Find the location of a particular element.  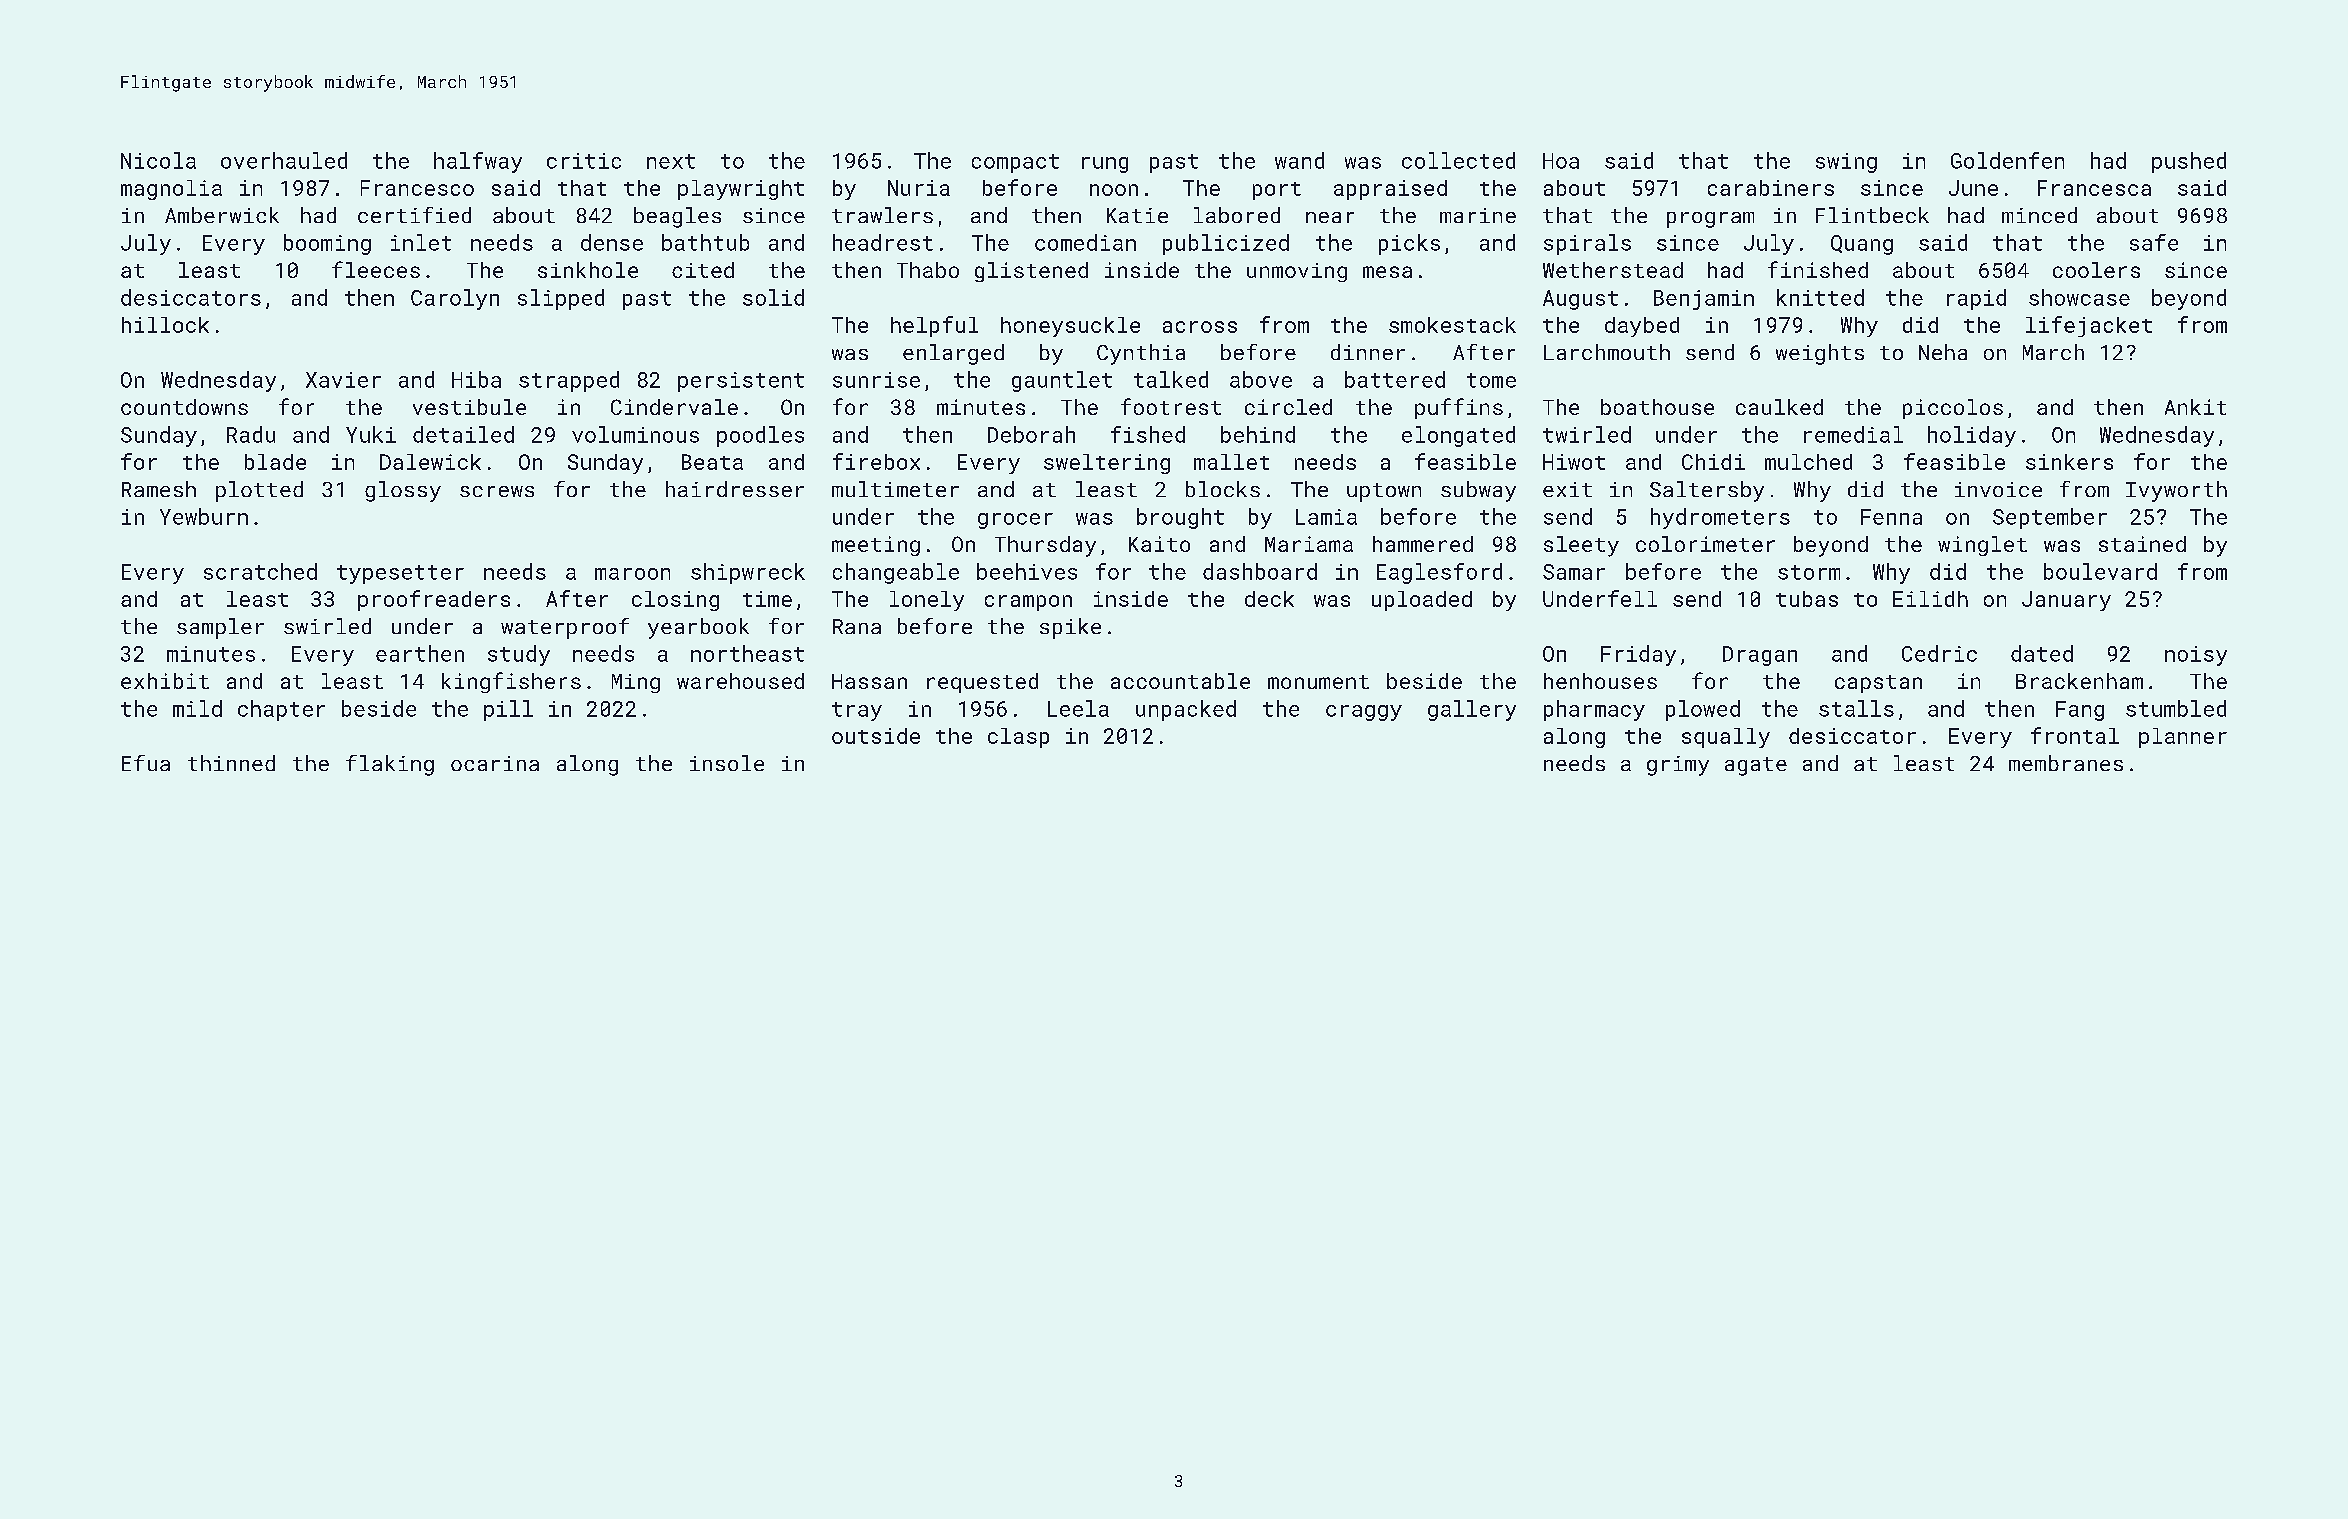

craggy is located at coordinates (1364, 713).
